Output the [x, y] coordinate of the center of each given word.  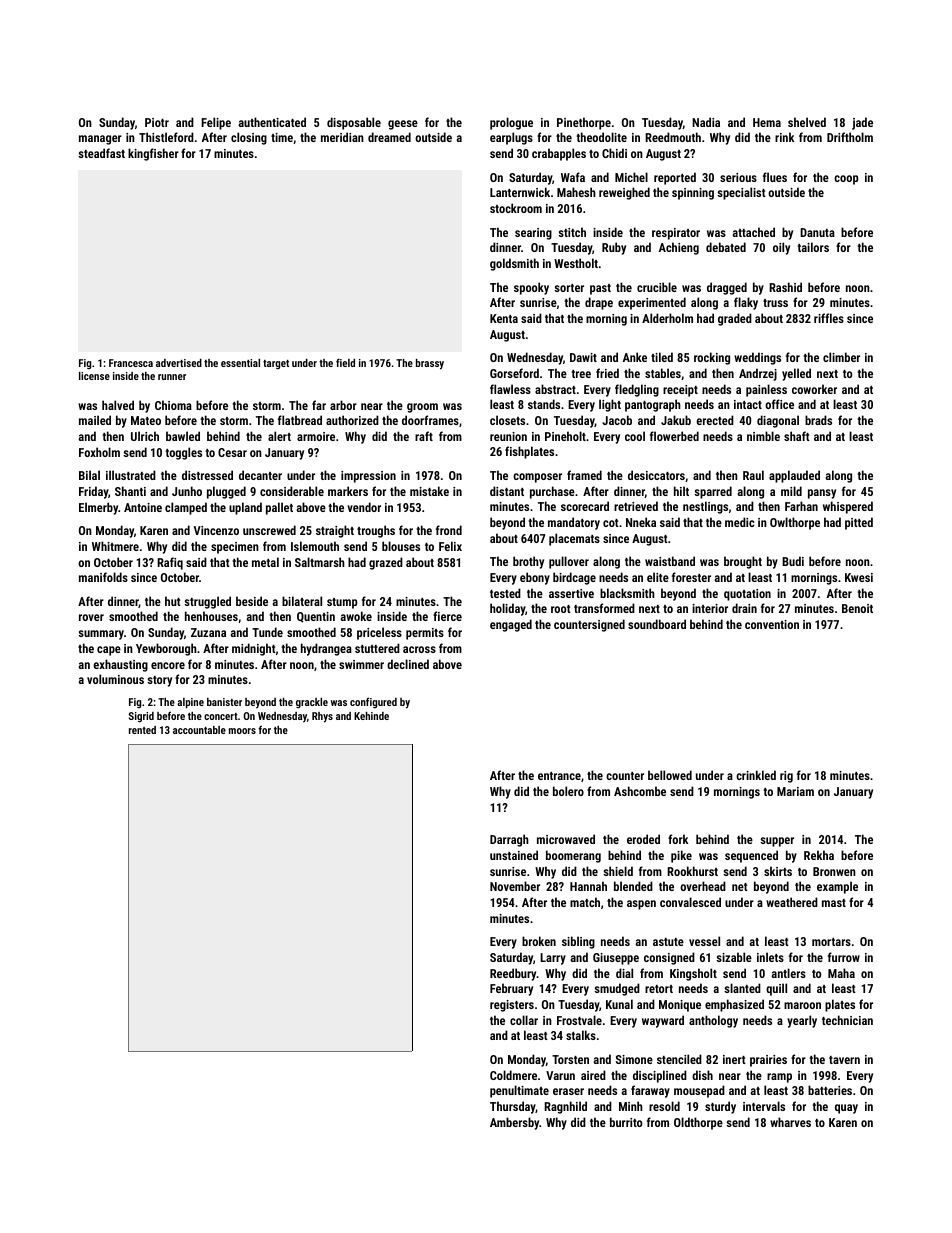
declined [408, 664]
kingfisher [153, 154]
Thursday [513, 1107]
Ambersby [515, 1123]
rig [786, 777]
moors [242, 731]
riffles [829, 318]
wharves [790, 1122]
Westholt [576, 263]
